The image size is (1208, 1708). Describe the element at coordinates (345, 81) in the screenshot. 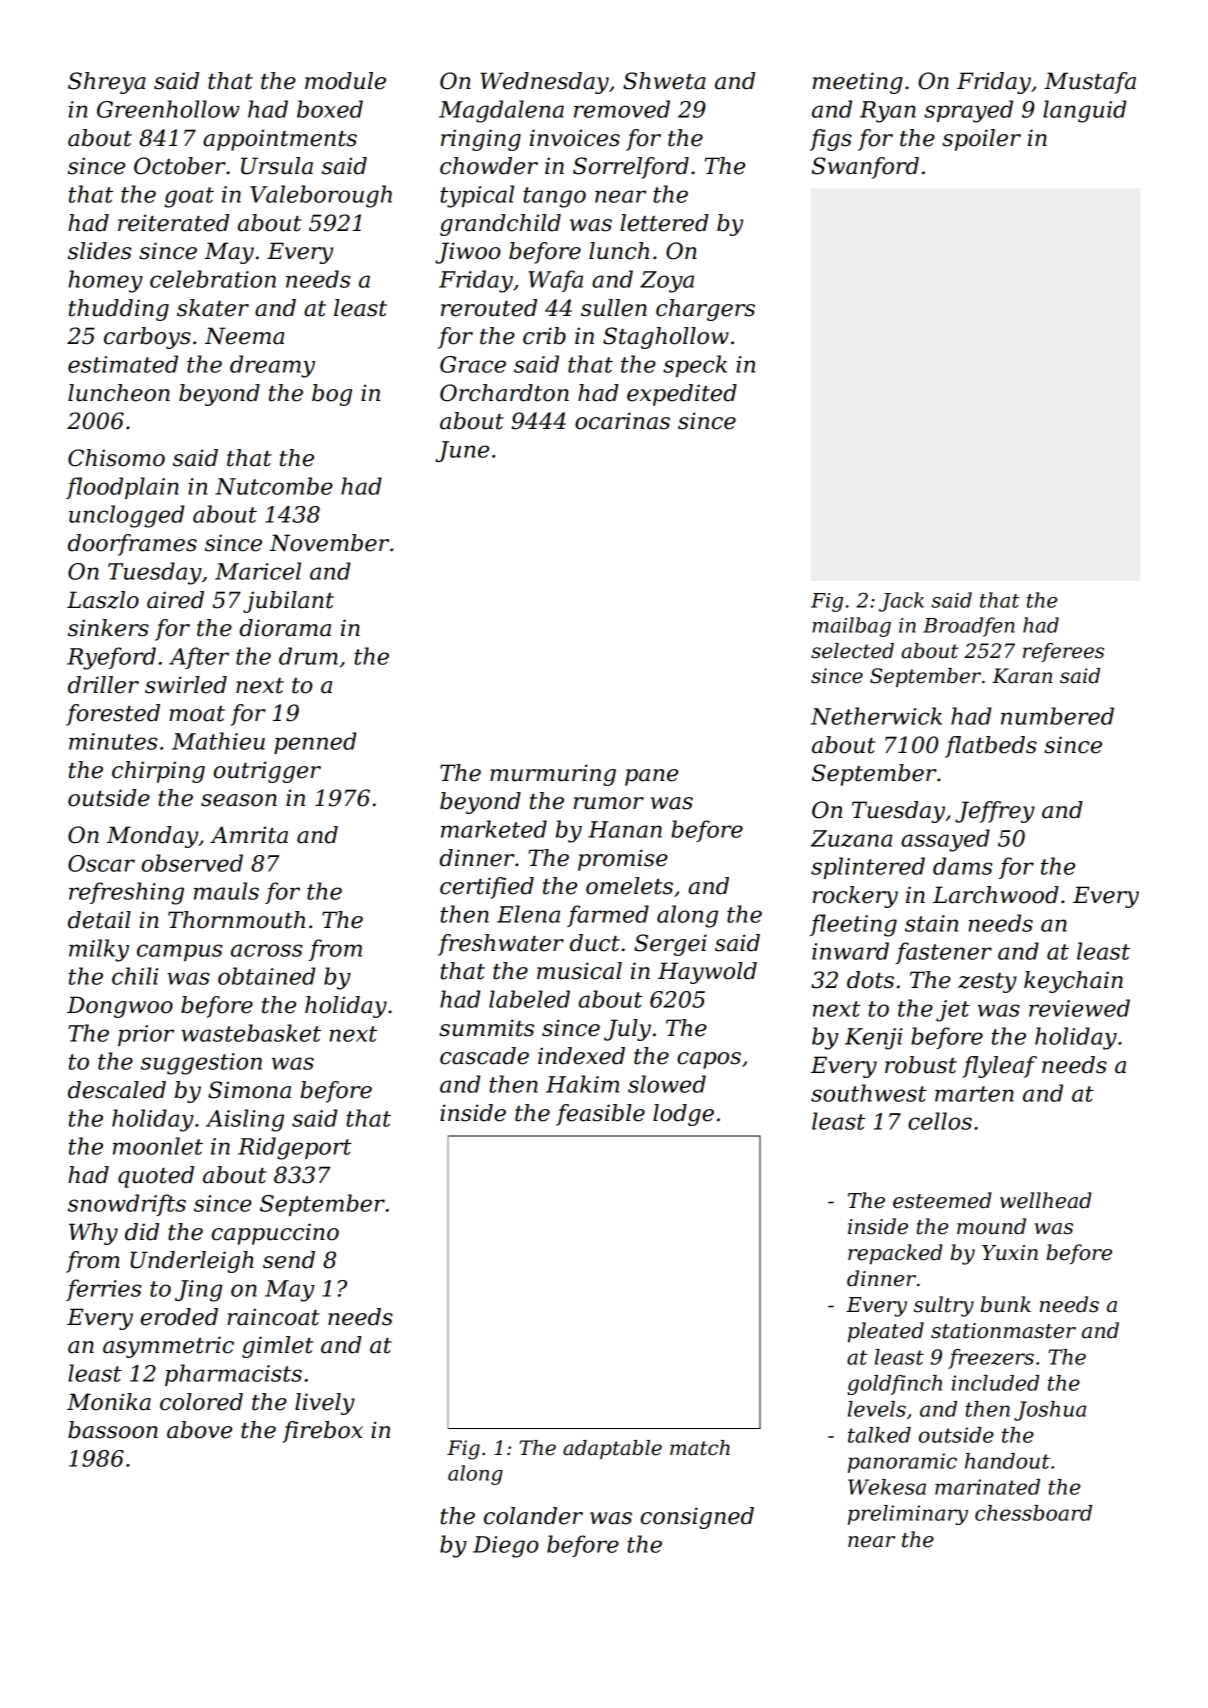

I see `module` at that location.
